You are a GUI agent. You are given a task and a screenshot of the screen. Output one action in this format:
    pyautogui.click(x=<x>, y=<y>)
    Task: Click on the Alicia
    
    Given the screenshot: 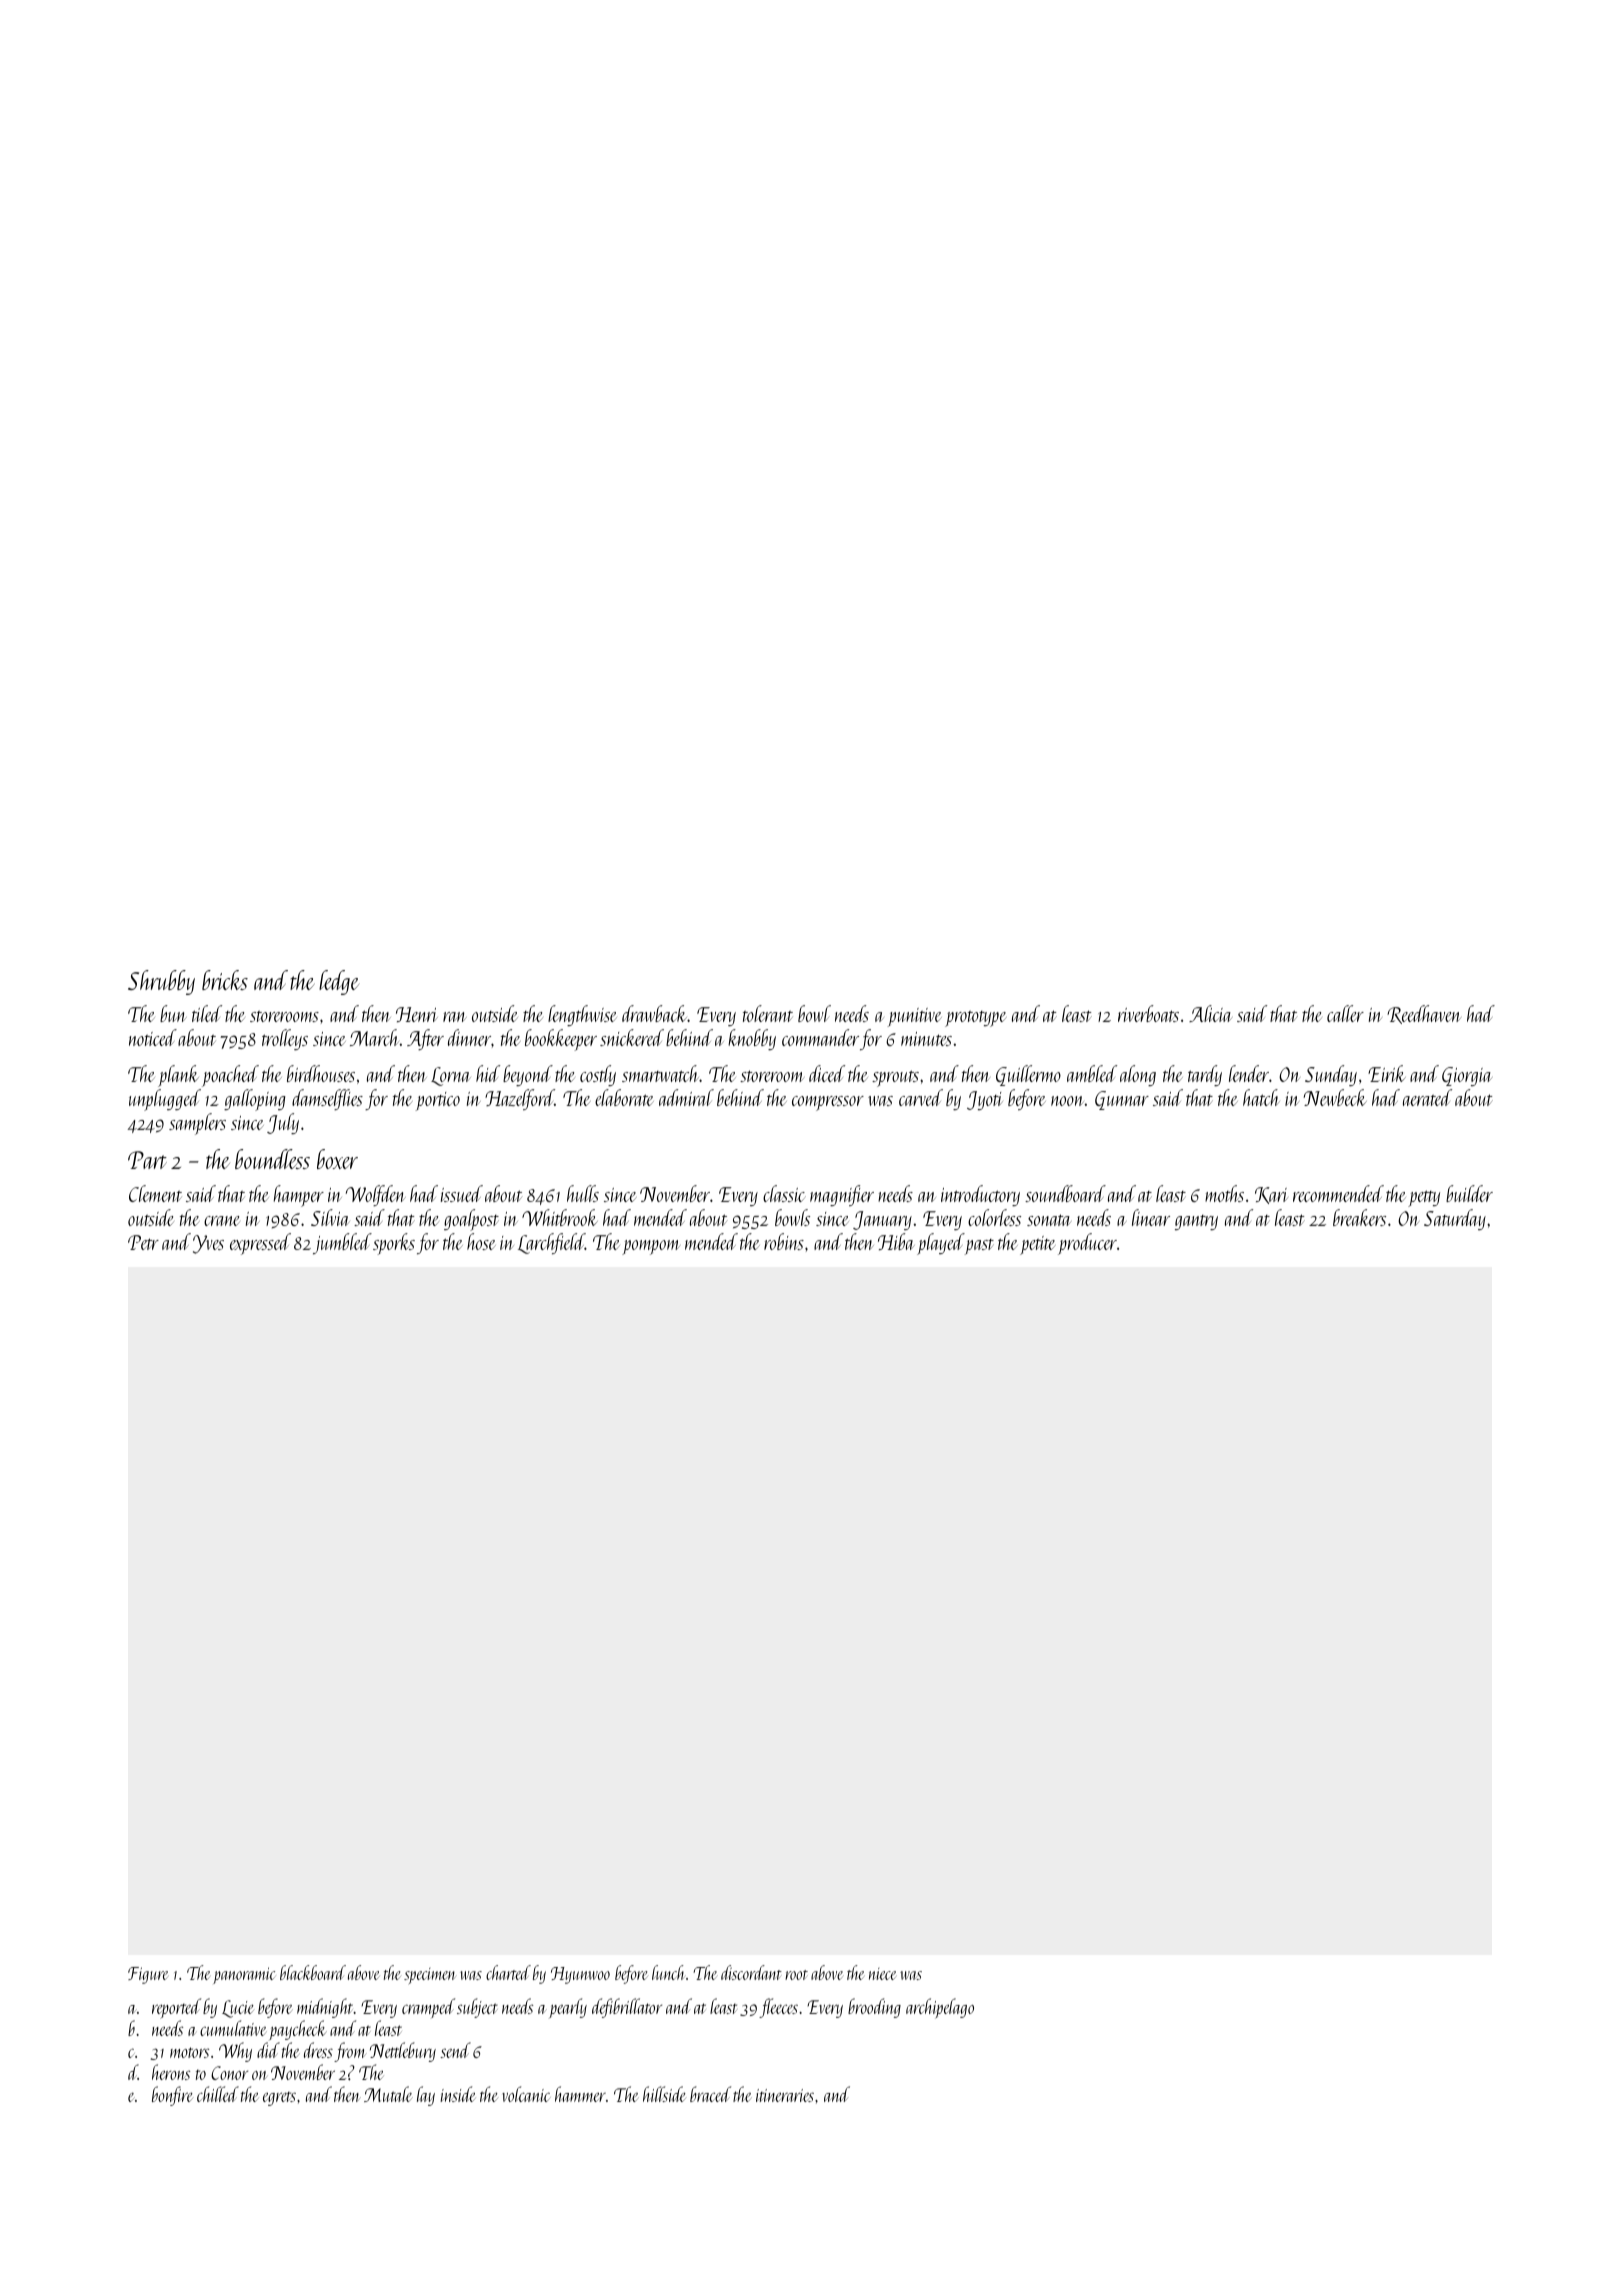 What is the action you would take?
    pyautogui.click(x=1210, y=1013)
